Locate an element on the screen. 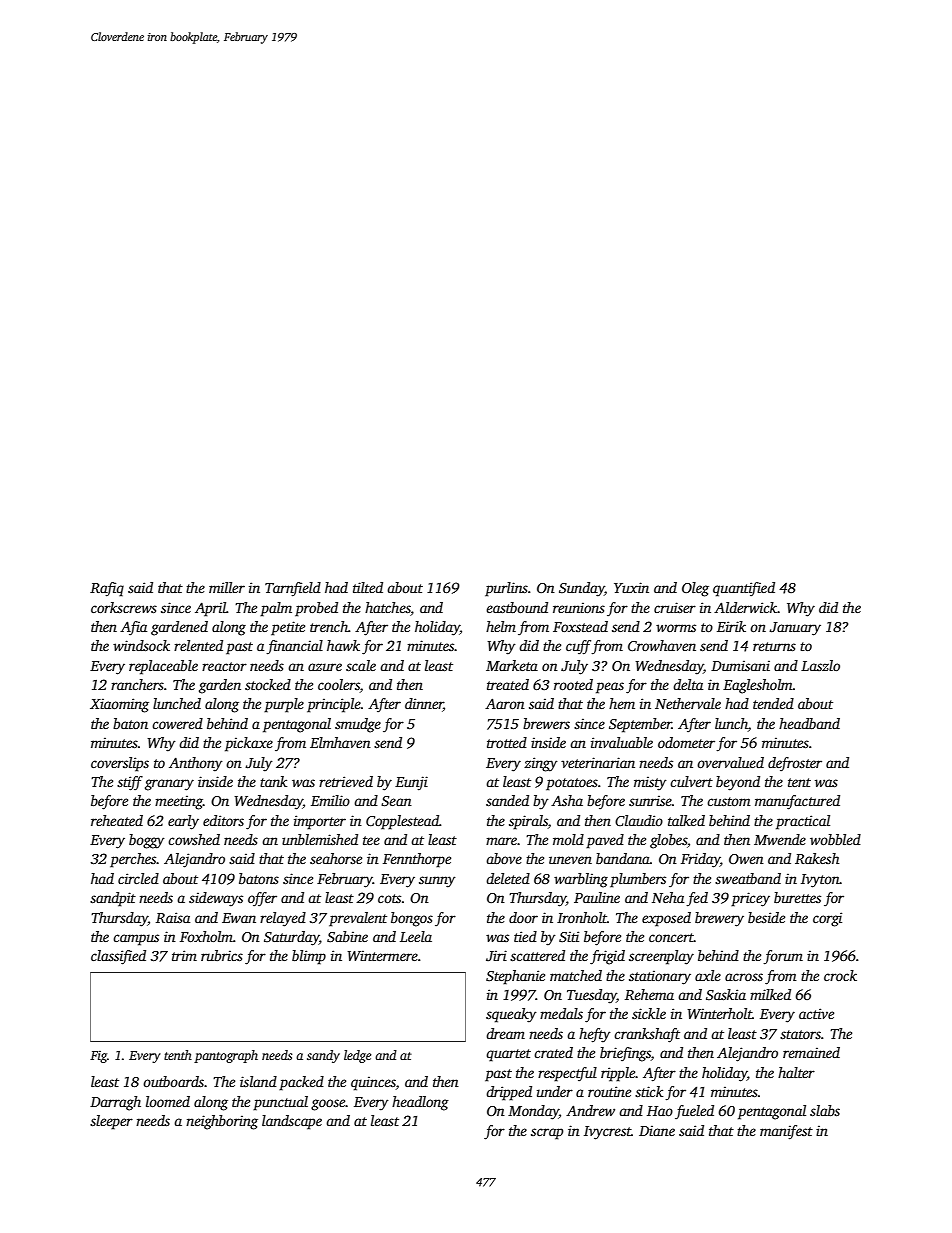  headlong is located at coordinates (420, 1103).
